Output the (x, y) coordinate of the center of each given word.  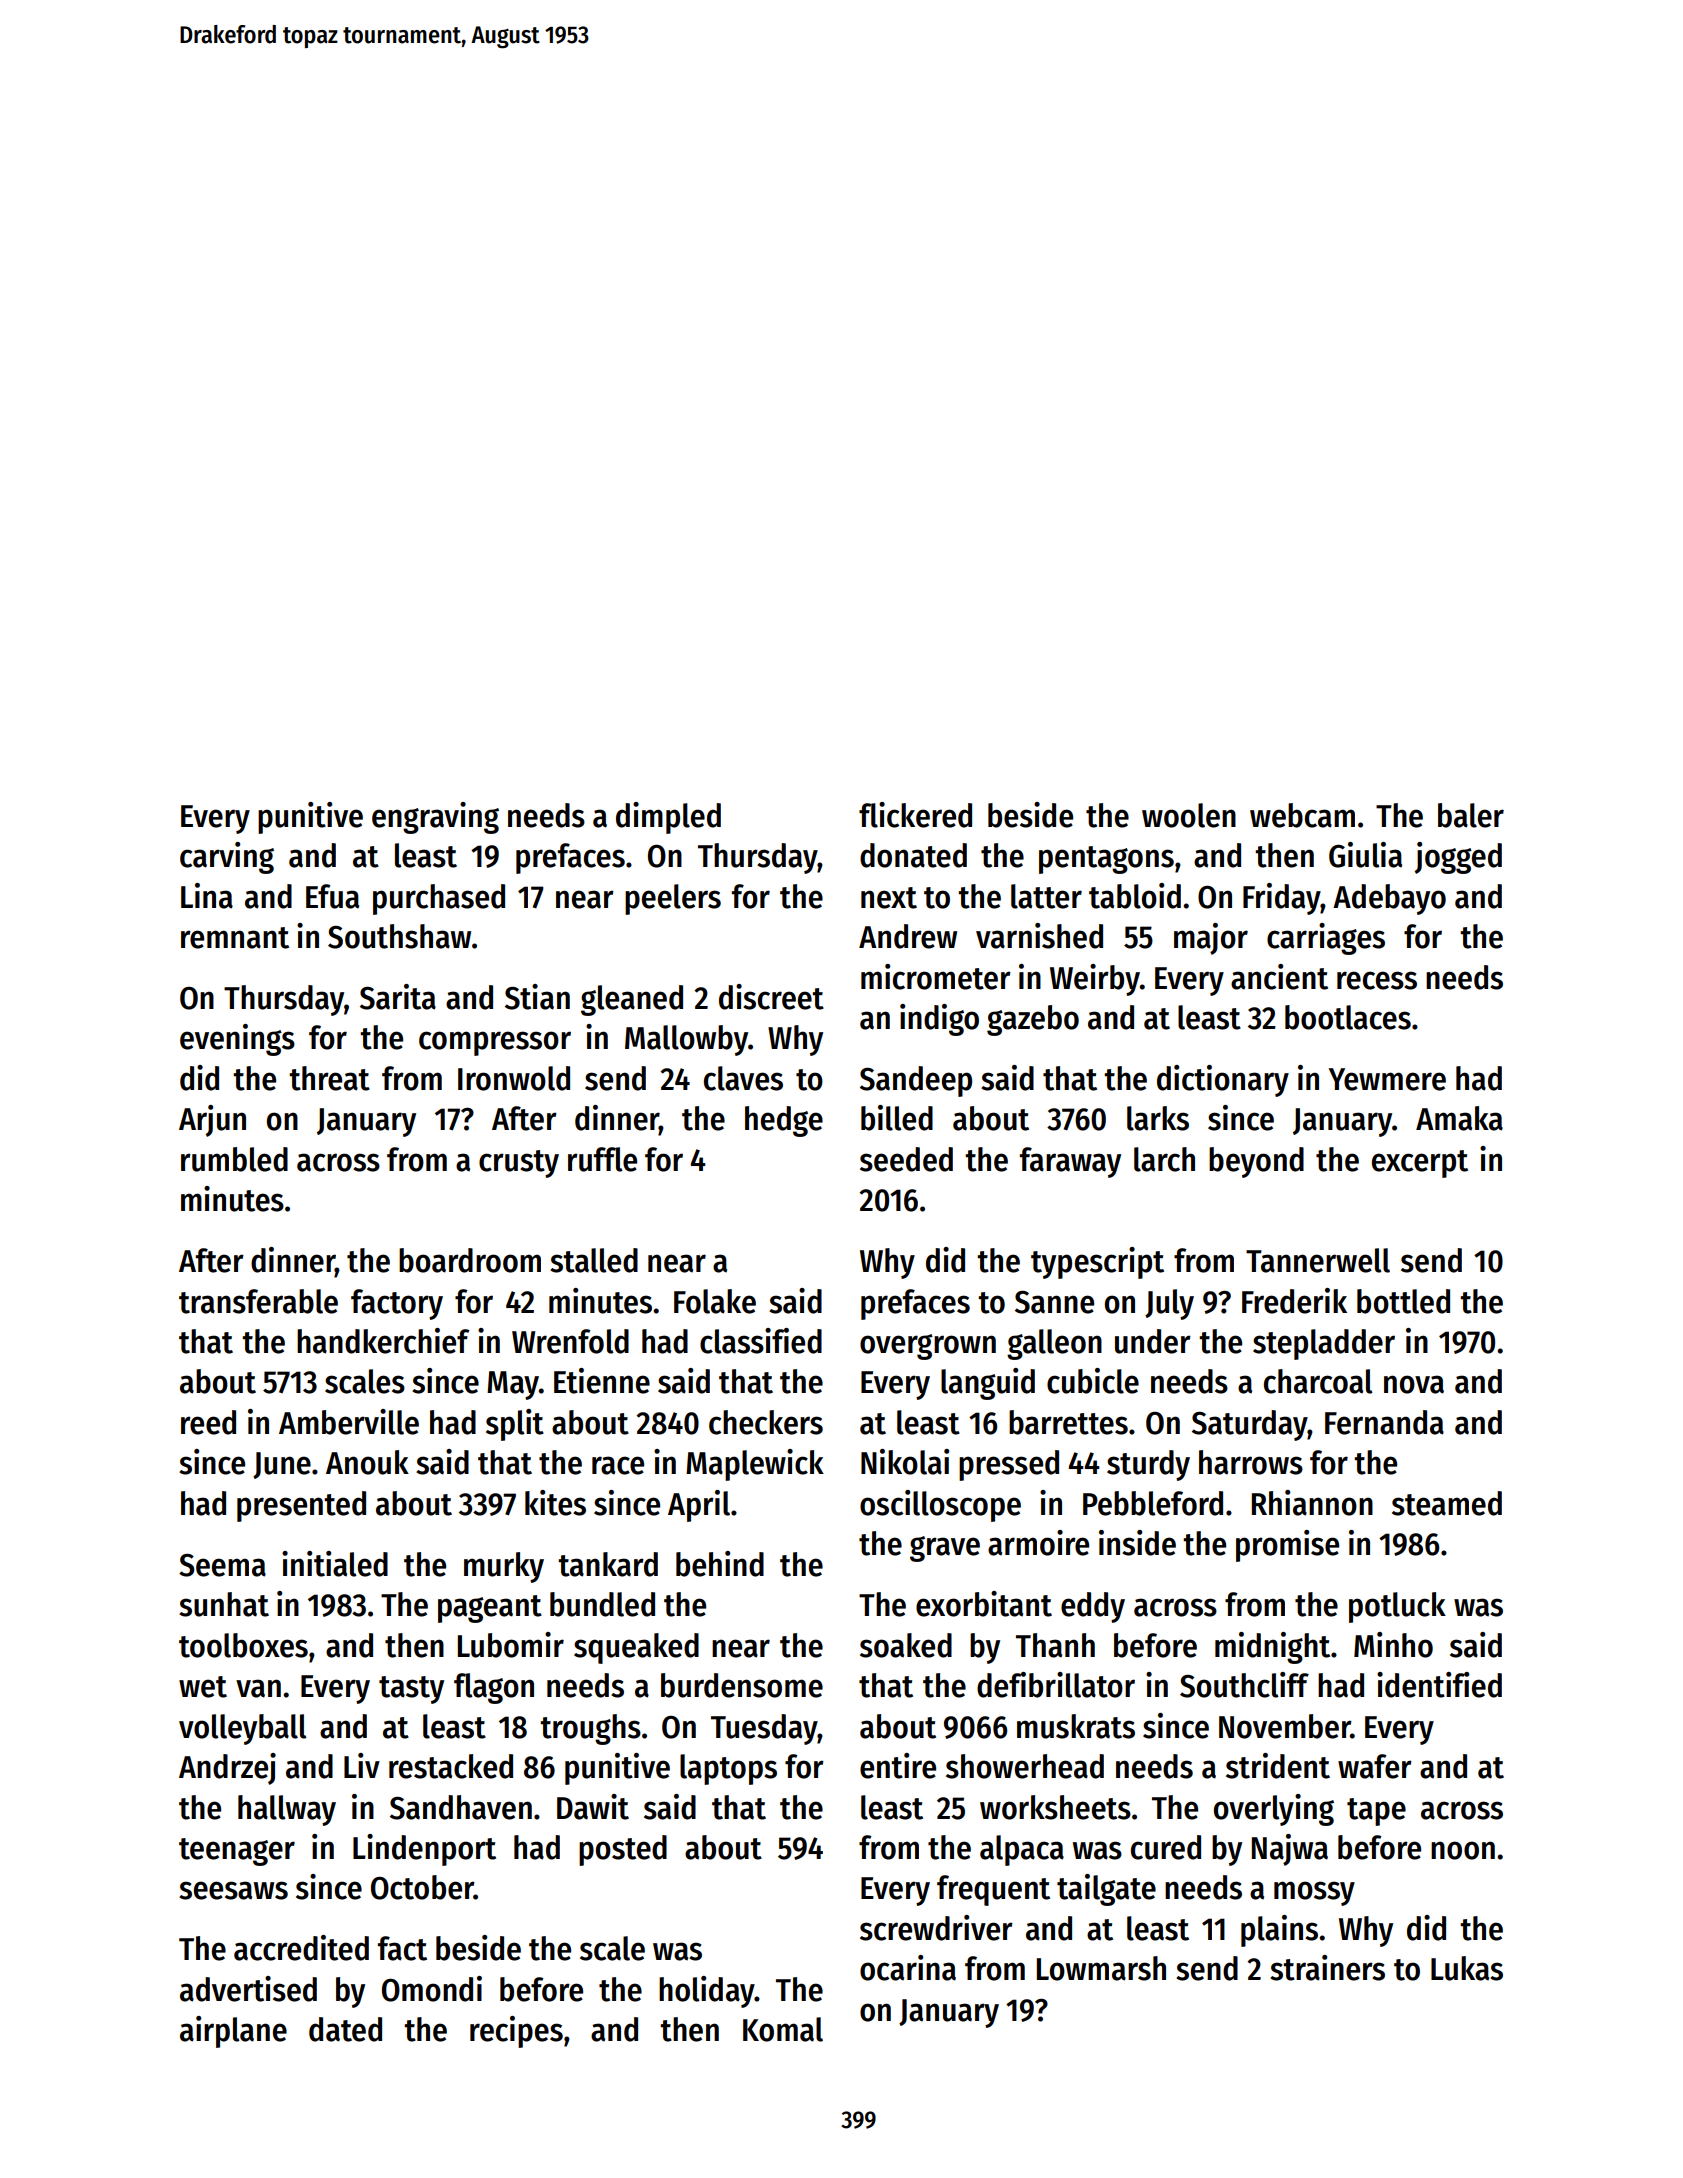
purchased (439, 899)
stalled (594, 1260)
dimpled (668, 818)
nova (1414, 1384)
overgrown (928, 1347)
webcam (1302, 815)
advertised (248, 1989)
